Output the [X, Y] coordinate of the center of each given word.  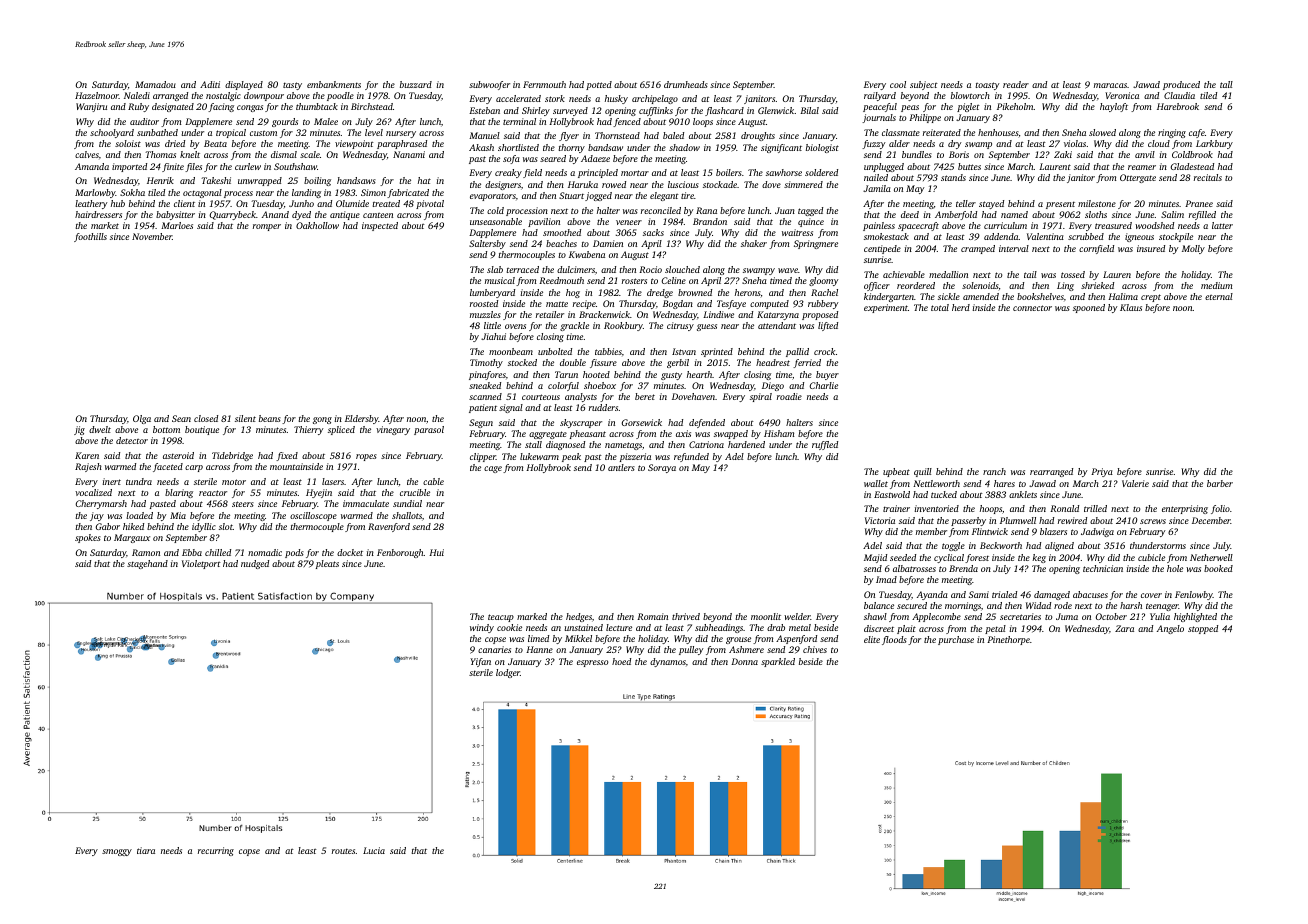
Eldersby [362, 419]
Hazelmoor [97, 95]
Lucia [374, 850]
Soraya [662, 468]
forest [977, 558]
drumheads [686, 84]
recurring [216, 851]
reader [1016, 84]
